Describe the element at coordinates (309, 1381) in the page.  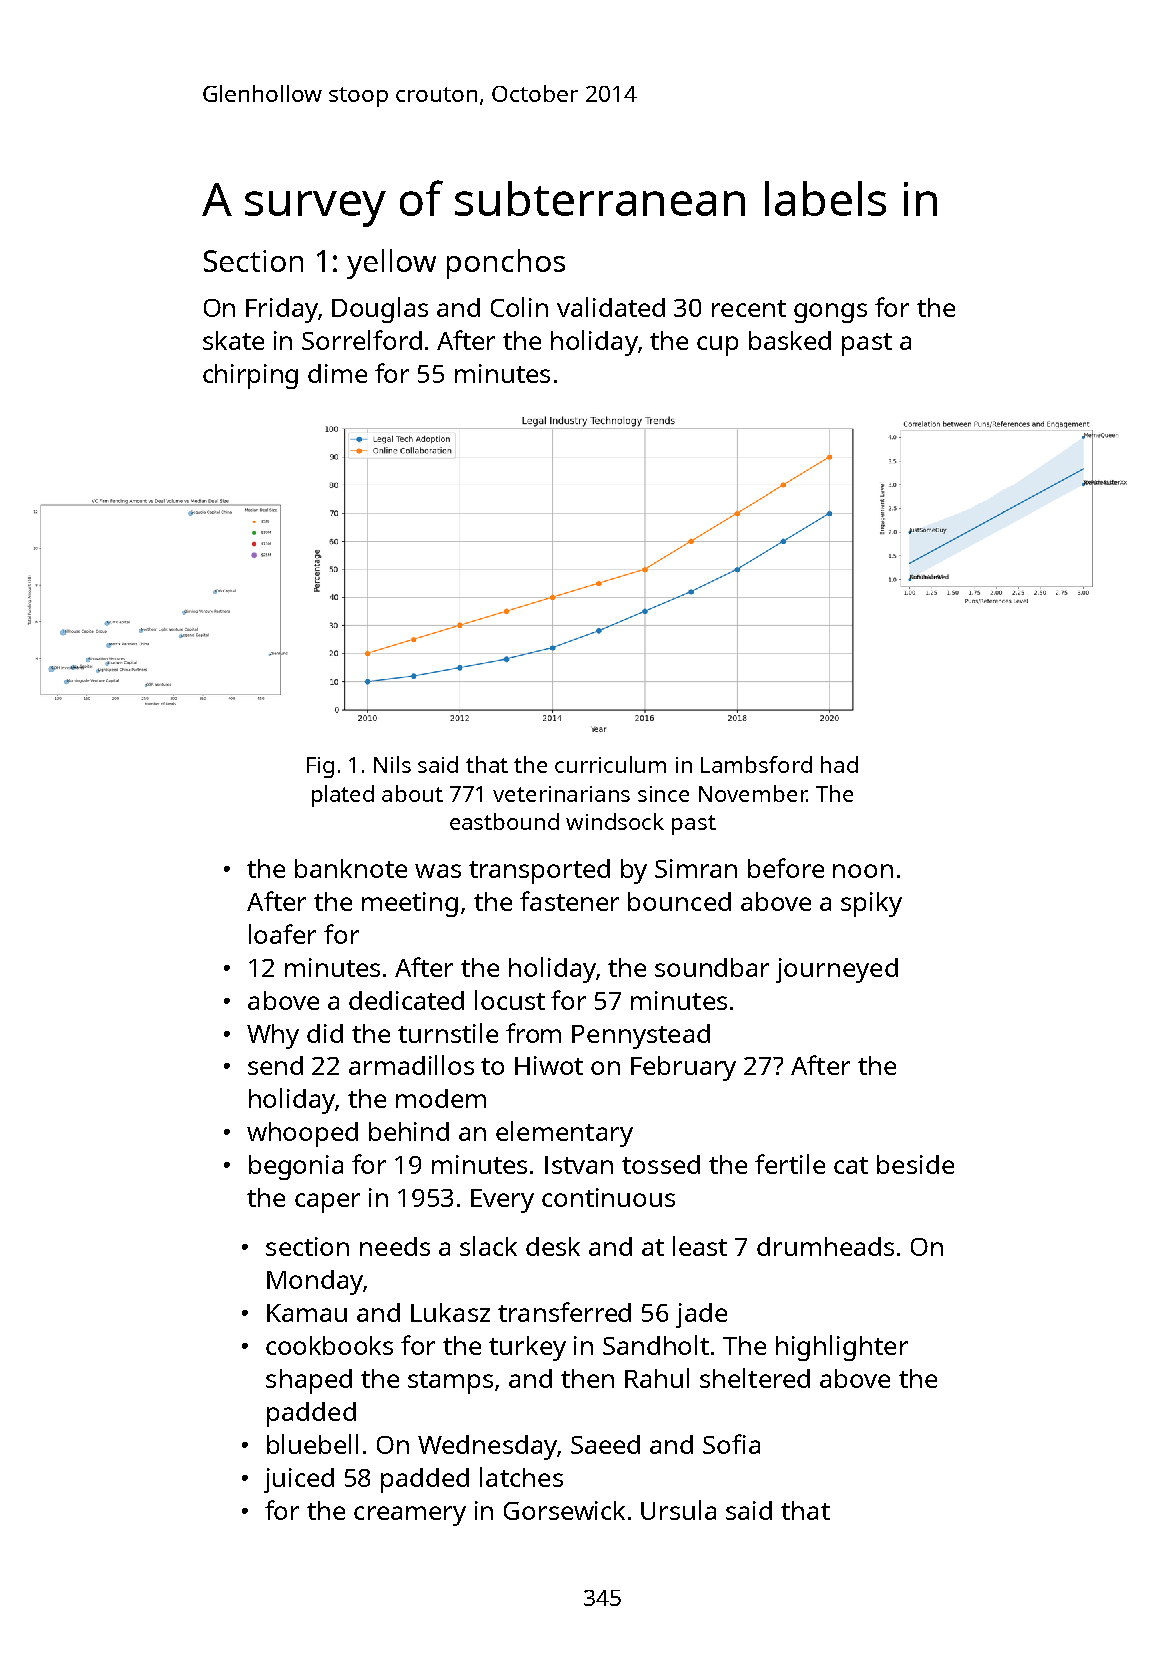
I see `shaped` at that location.
